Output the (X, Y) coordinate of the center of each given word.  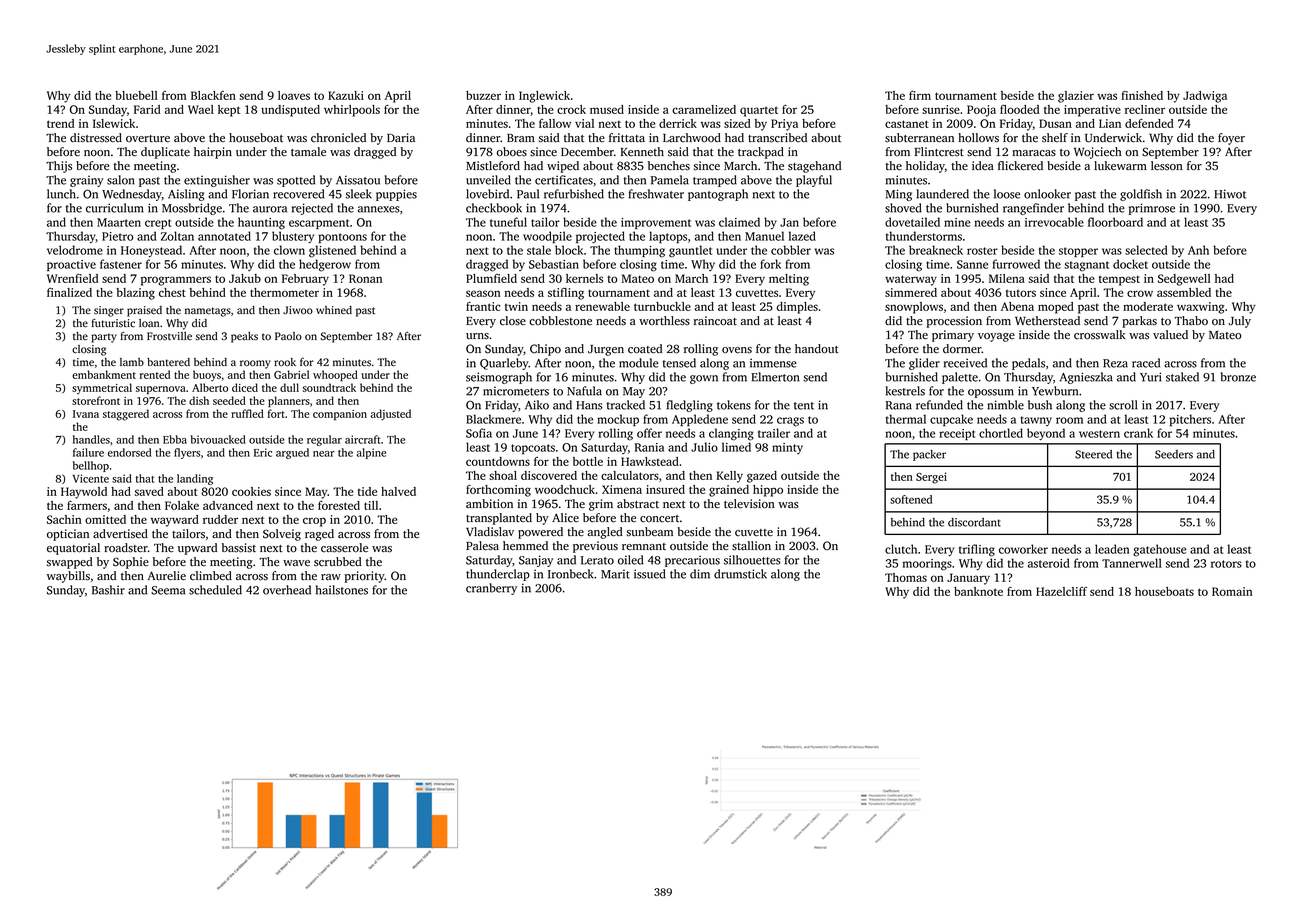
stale (539, 250)
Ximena (622, 489)
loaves (294, 95)
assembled (1184, 292)
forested (339, 505)
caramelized (704, 109)
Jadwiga (1205, 97)
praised (144, 311)
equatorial (73, 549)
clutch (901, 549)
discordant (974, 522)
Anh (1198, 250)
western (1099, 434)
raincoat (715, 321)
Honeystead (151, 251)
